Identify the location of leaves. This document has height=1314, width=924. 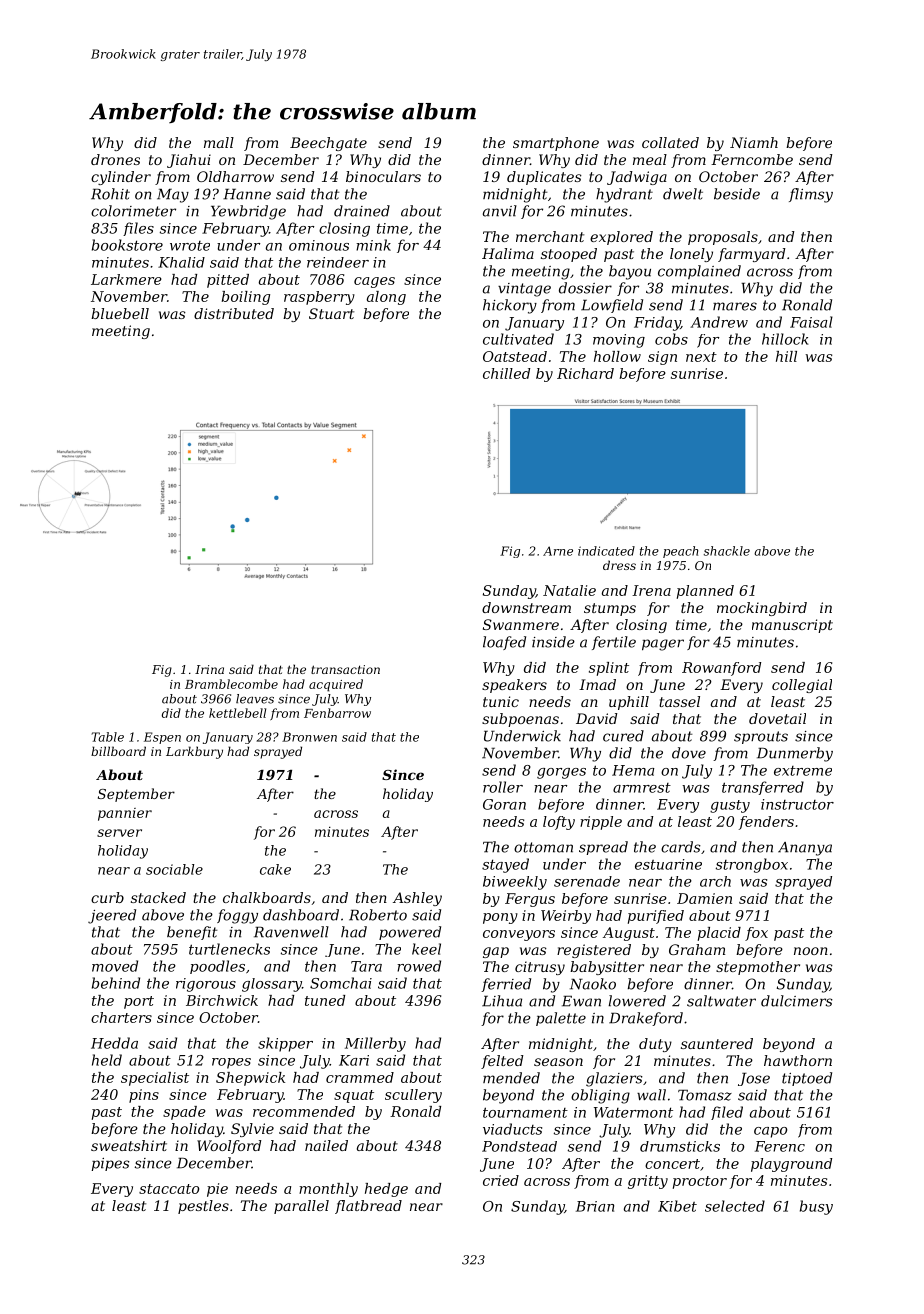
(255, 699).
